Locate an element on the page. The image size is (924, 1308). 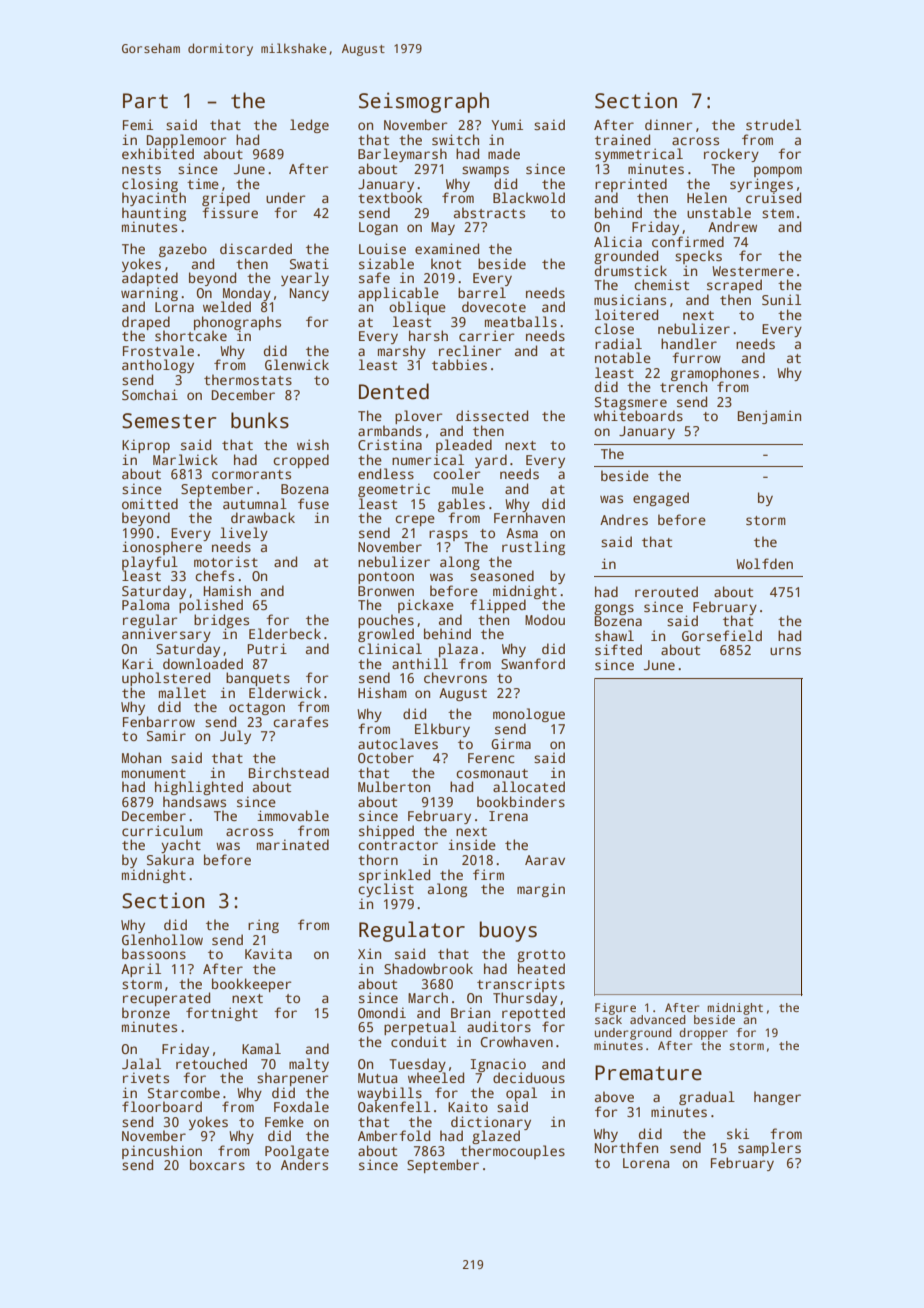
Glenwick is located at coordinates (297, 364).
